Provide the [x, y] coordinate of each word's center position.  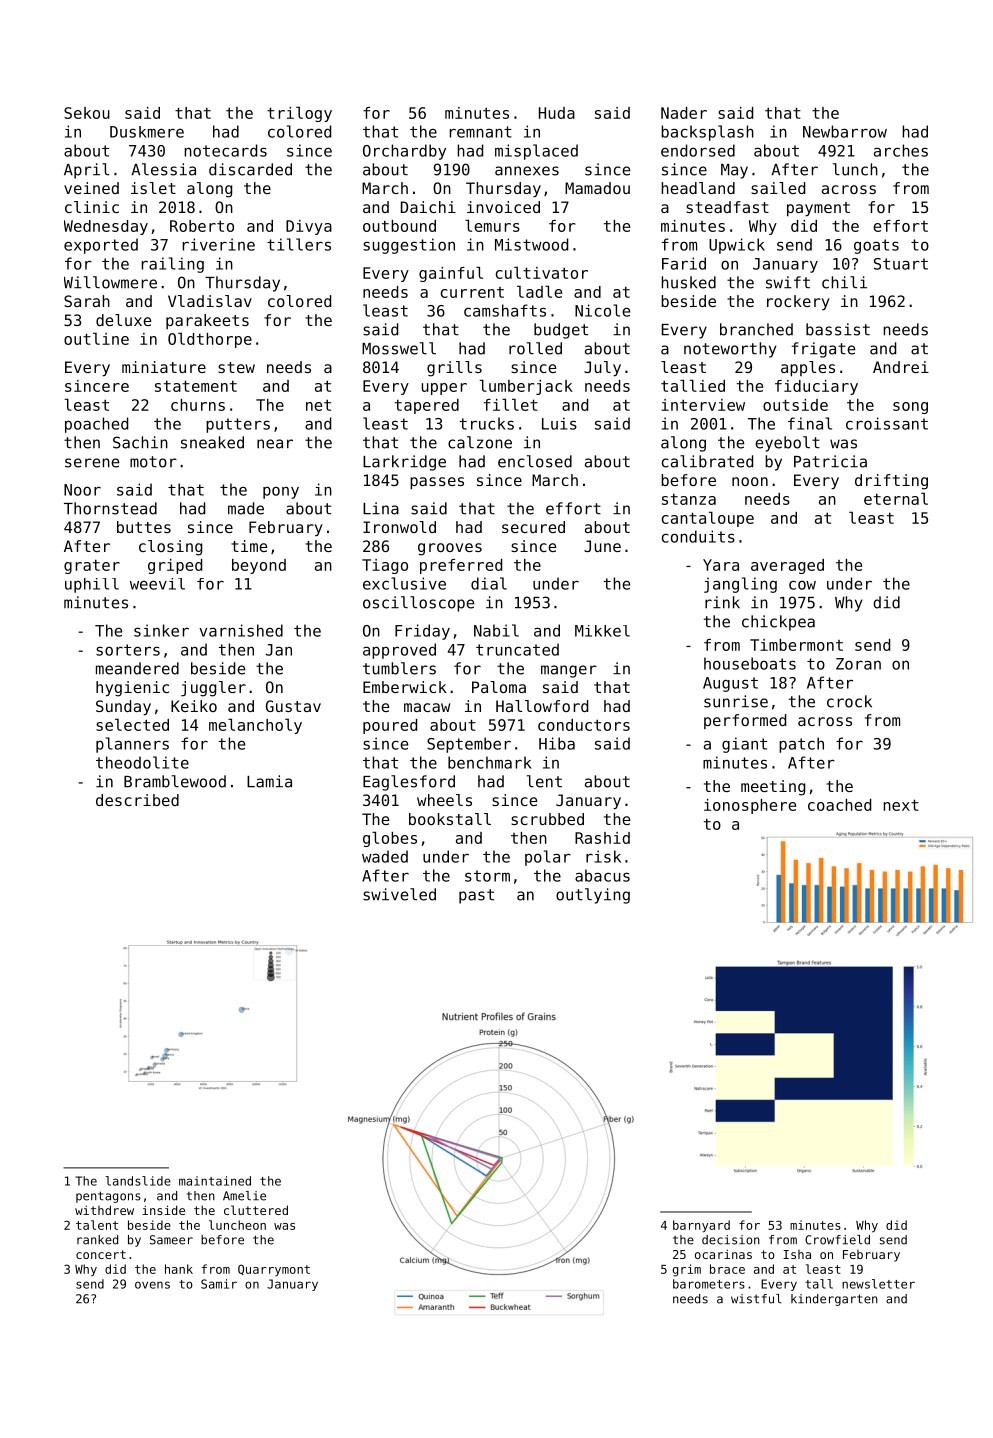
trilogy [299, 114]
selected [132, 724]
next [901, 805]
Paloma [499, 687]
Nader [684, 113]
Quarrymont [274, 1270]
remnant [481, 132]
